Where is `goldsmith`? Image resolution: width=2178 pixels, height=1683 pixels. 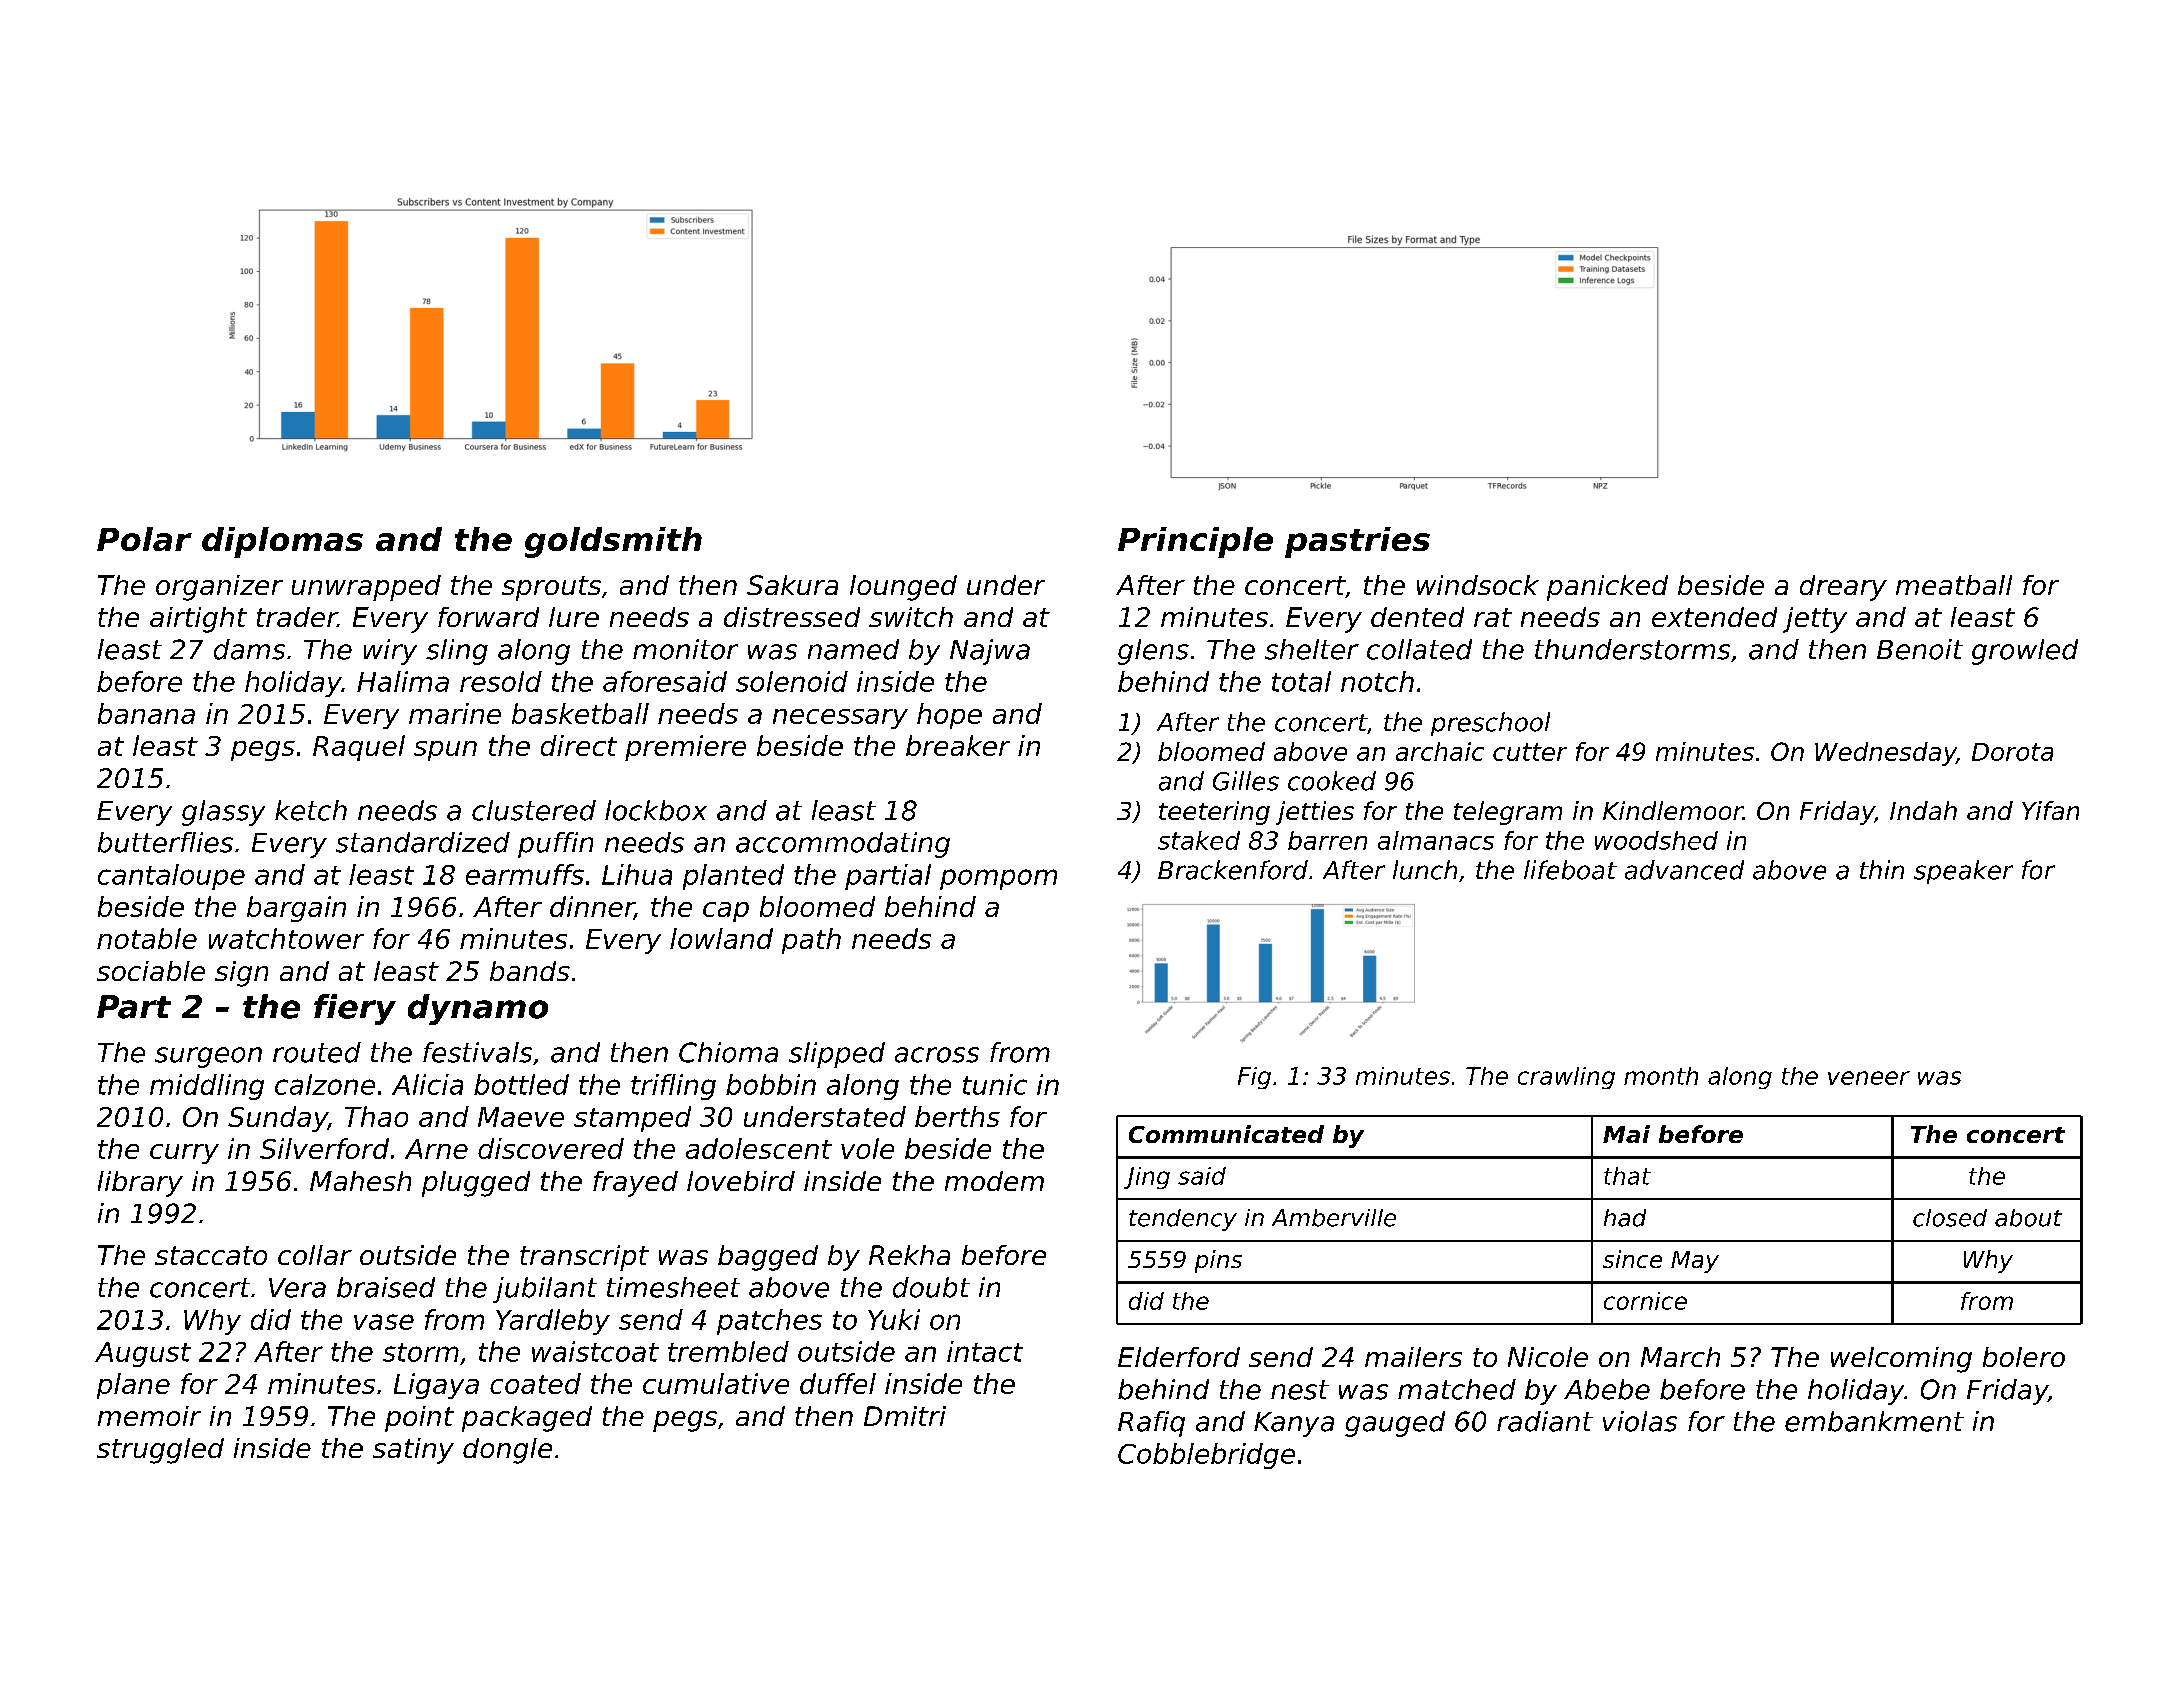 goldsmith is located at coordinates (613, 542).
